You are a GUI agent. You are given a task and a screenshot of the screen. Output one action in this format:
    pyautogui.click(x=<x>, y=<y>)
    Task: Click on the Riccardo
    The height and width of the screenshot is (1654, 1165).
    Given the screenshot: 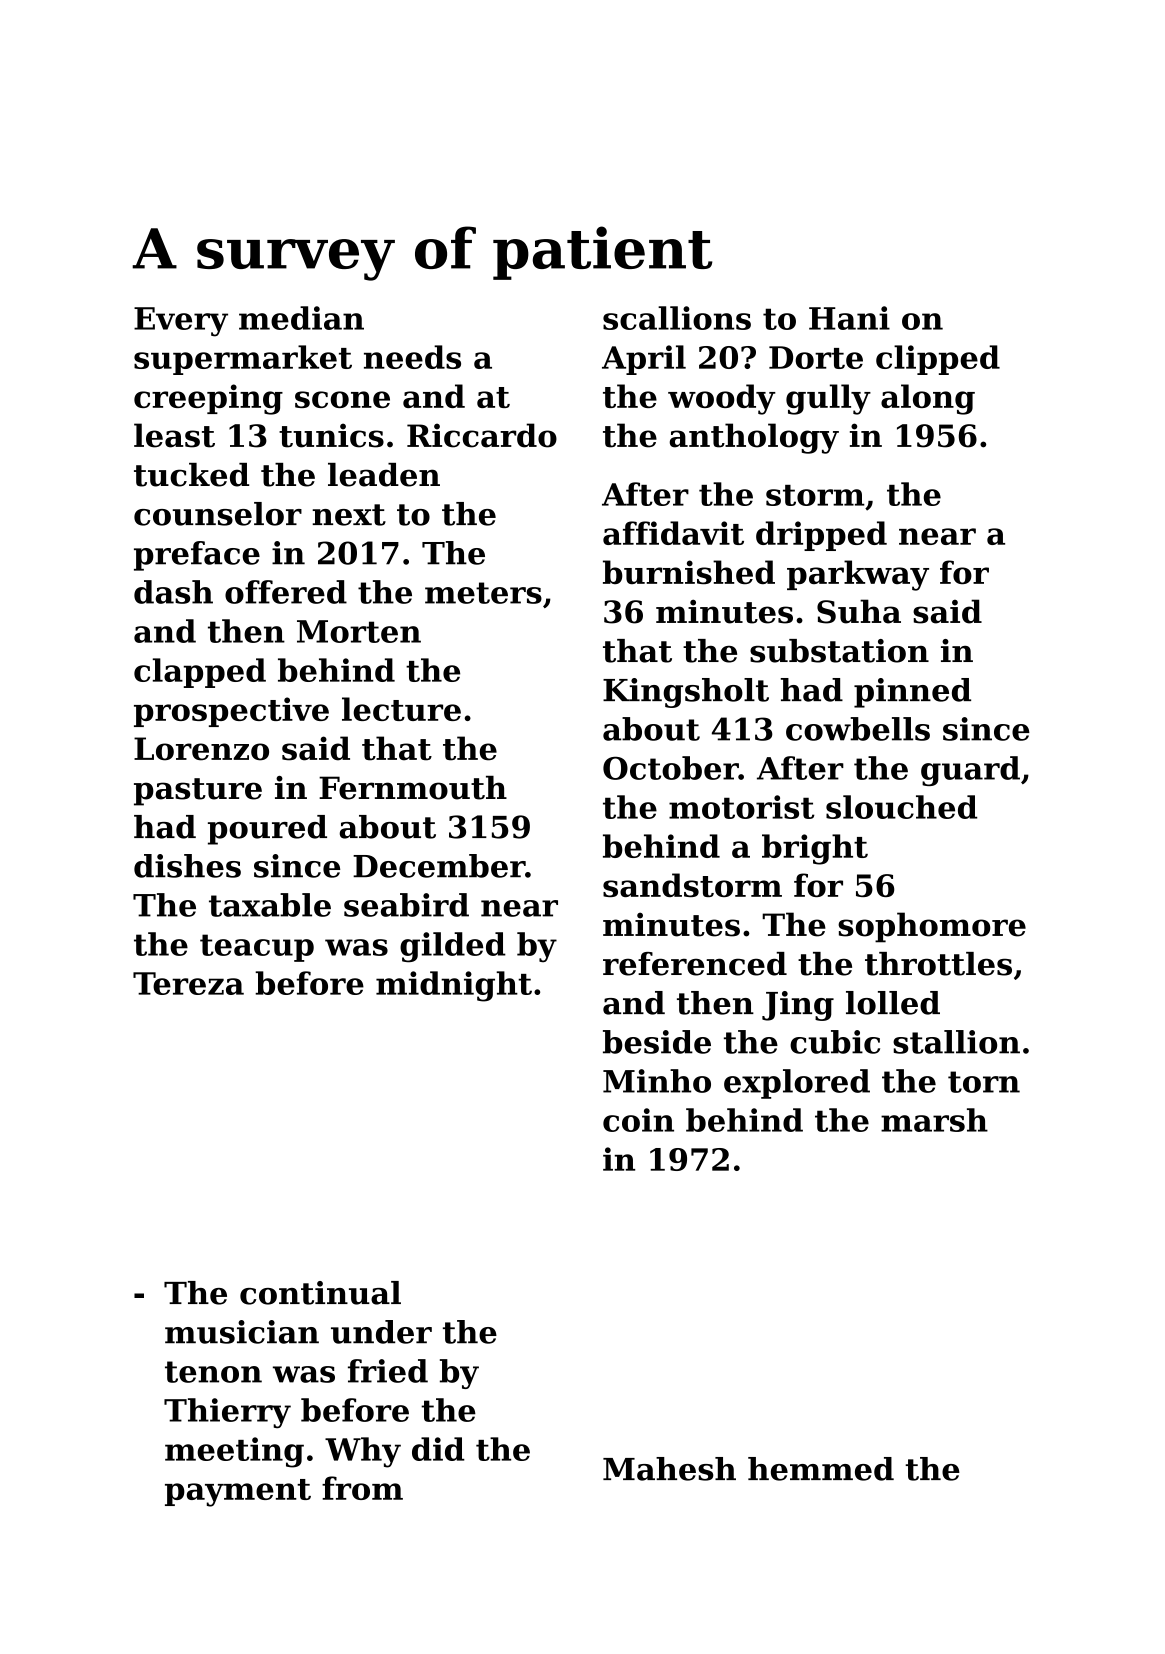 What is the action you would take?
    pyautogui.click(x=482, y=435)
